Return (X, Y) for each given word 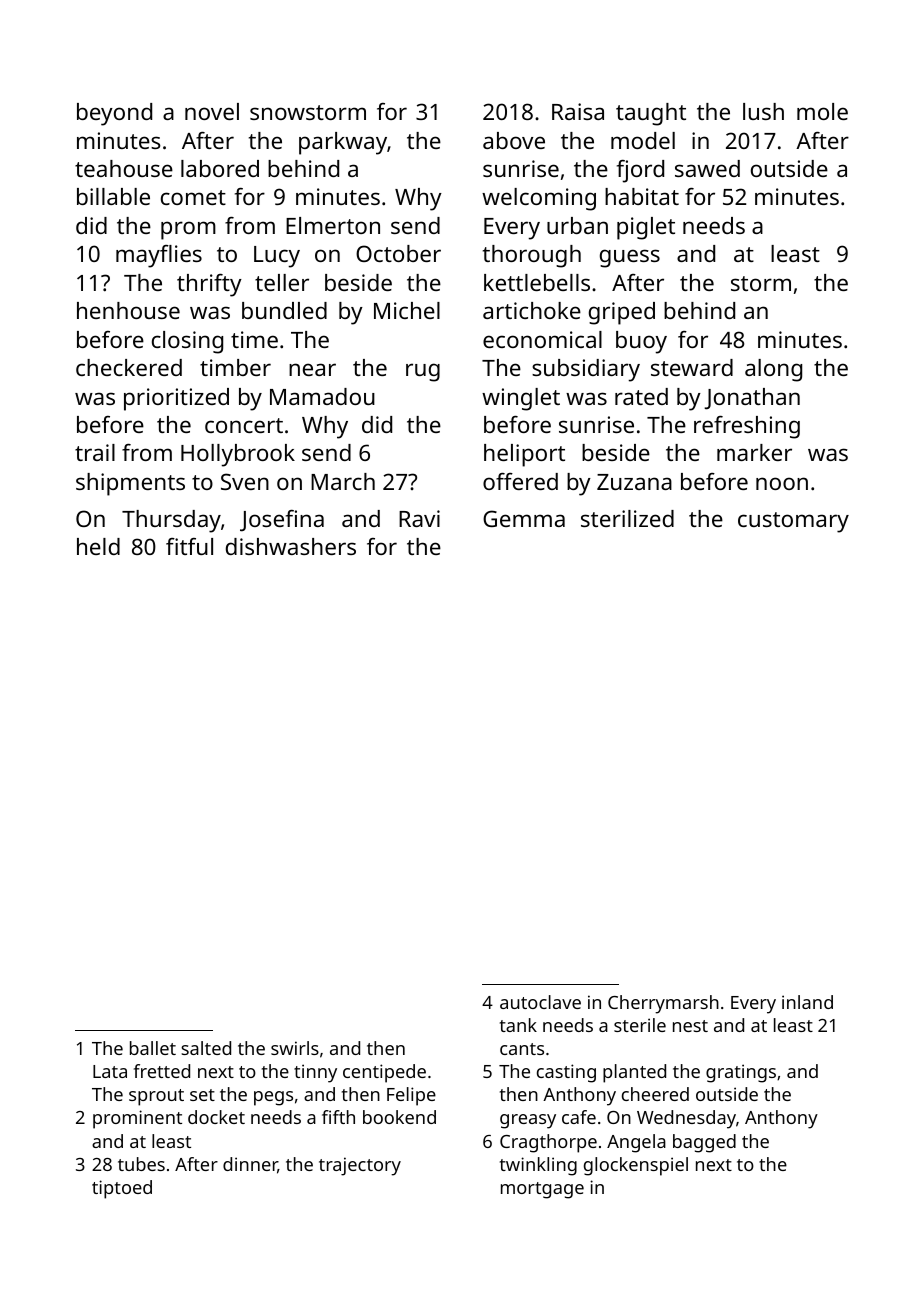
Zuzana (634, 482)
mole (822, 111)
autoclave (540, 1002)
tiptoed (122, 1189)
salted (206, 1048)
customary (793, 522)
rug (423, 372)
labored (220, 168)
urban (577, 225)
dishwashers (291, 546)
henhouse (128, 310)
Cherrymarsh (663, 1004)
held (98, 546)
